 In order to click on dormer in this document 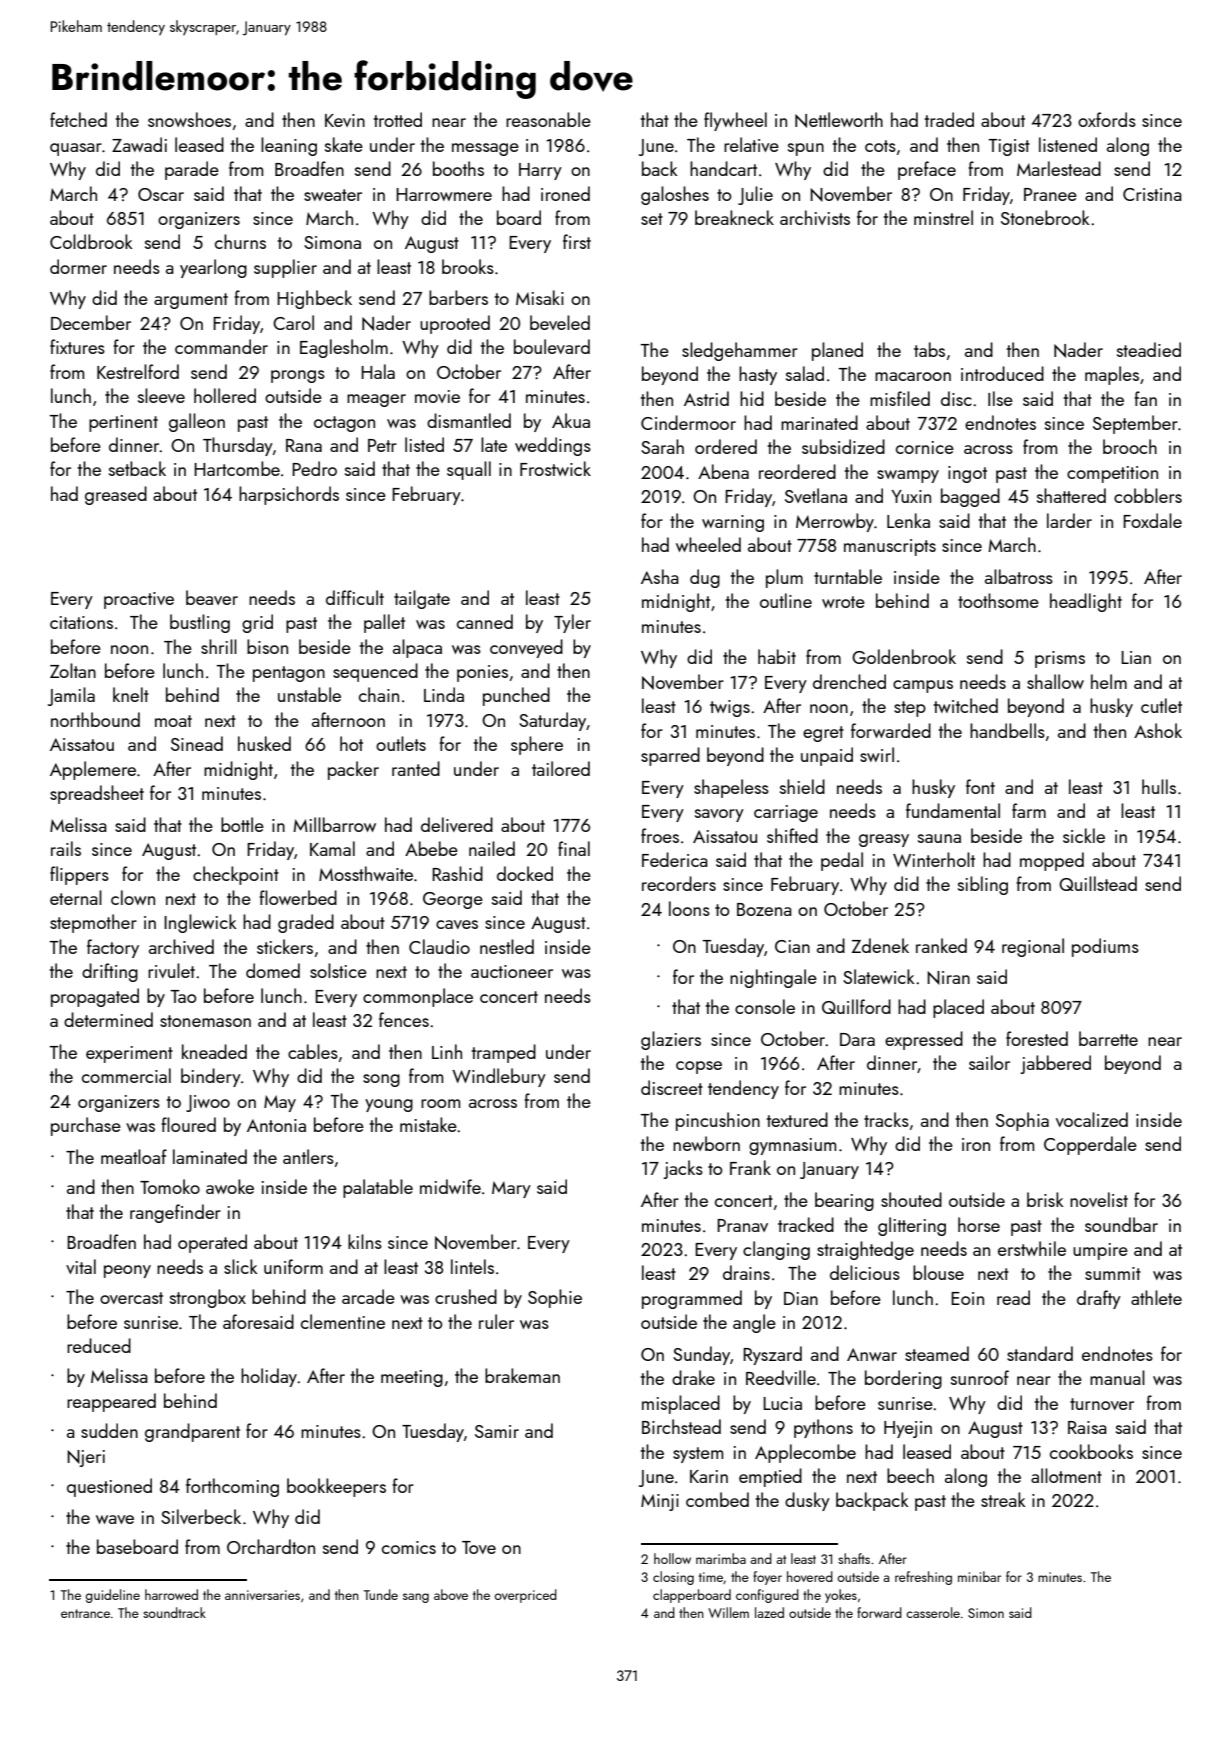, I will do `click(78, 266)`.
